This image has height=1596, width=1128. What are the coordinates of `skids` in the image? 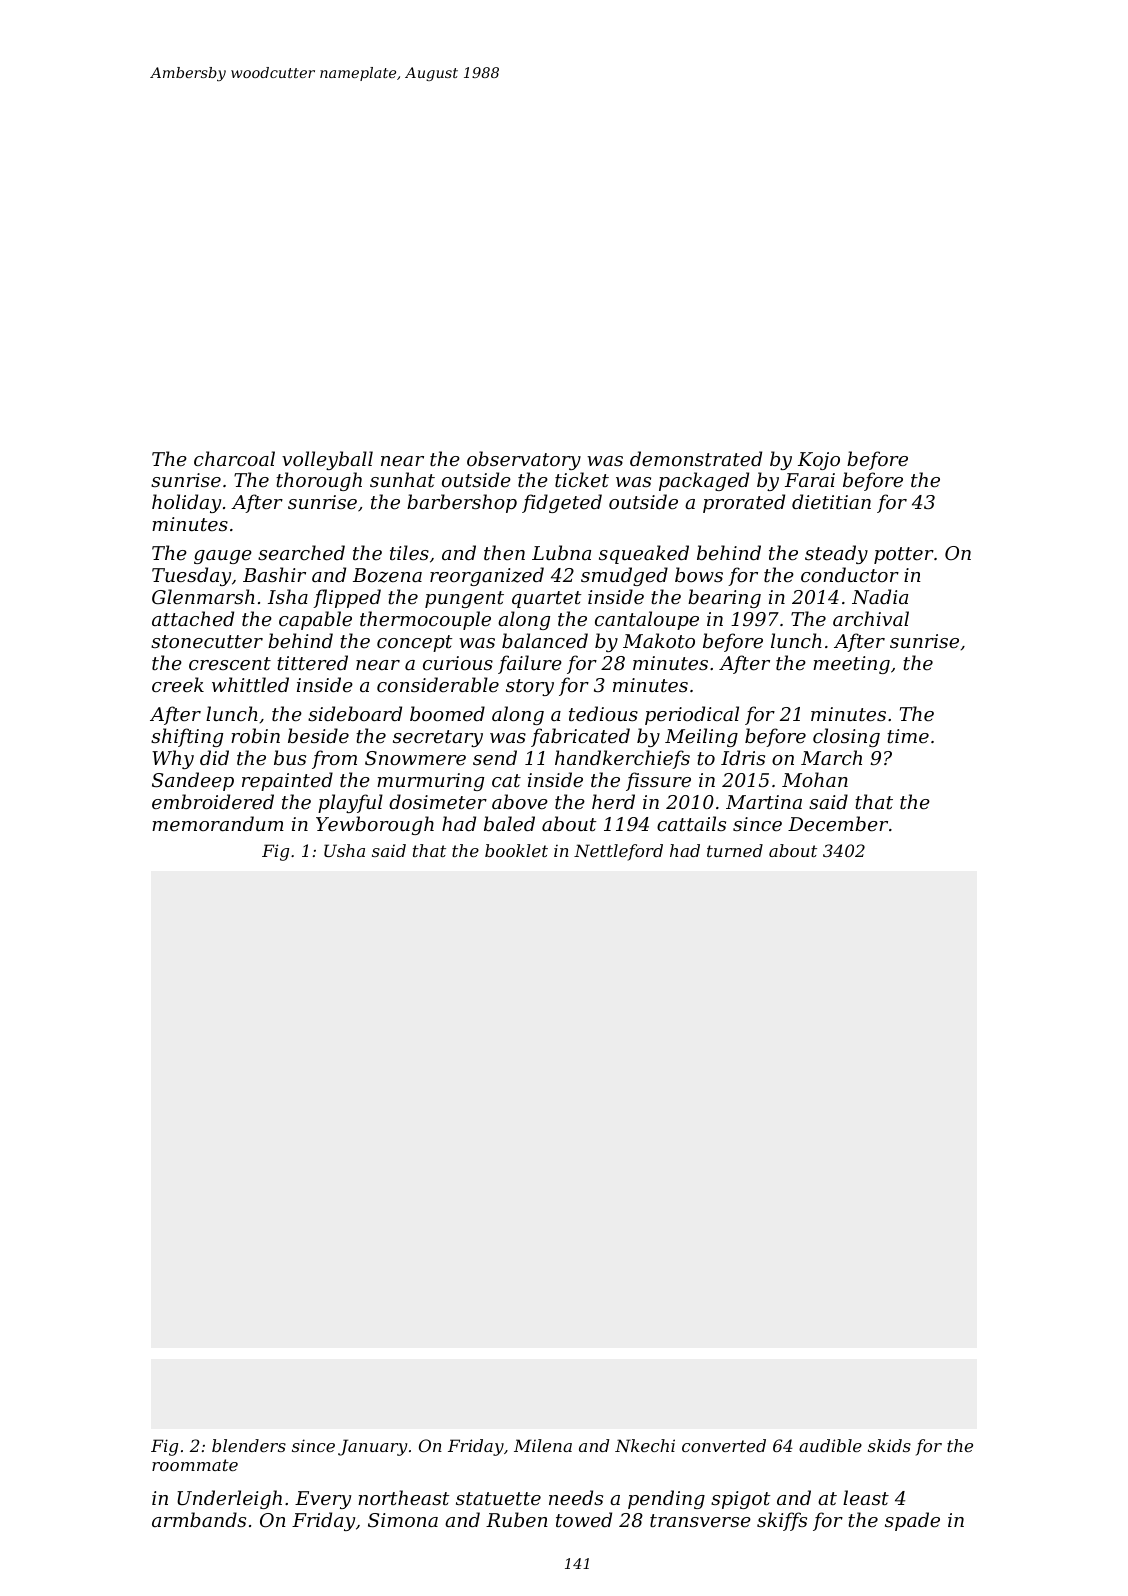 It's located at (889, 1445).
